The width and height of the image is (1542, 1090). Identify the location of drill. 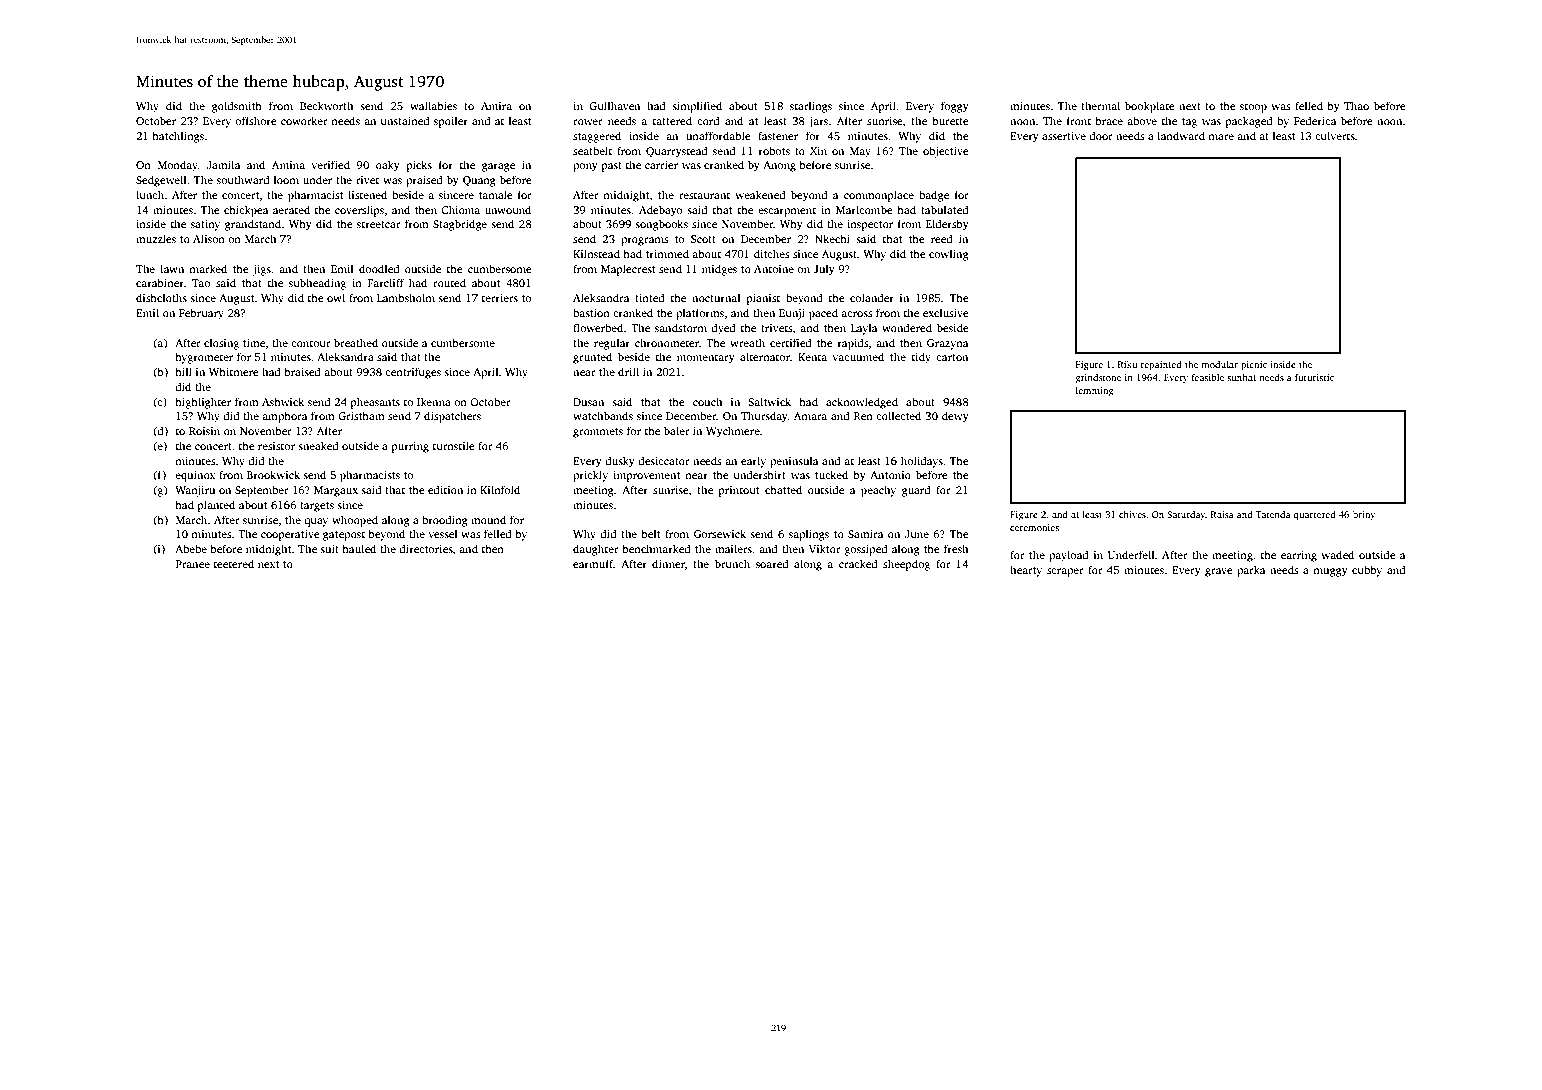
(628, 371).
